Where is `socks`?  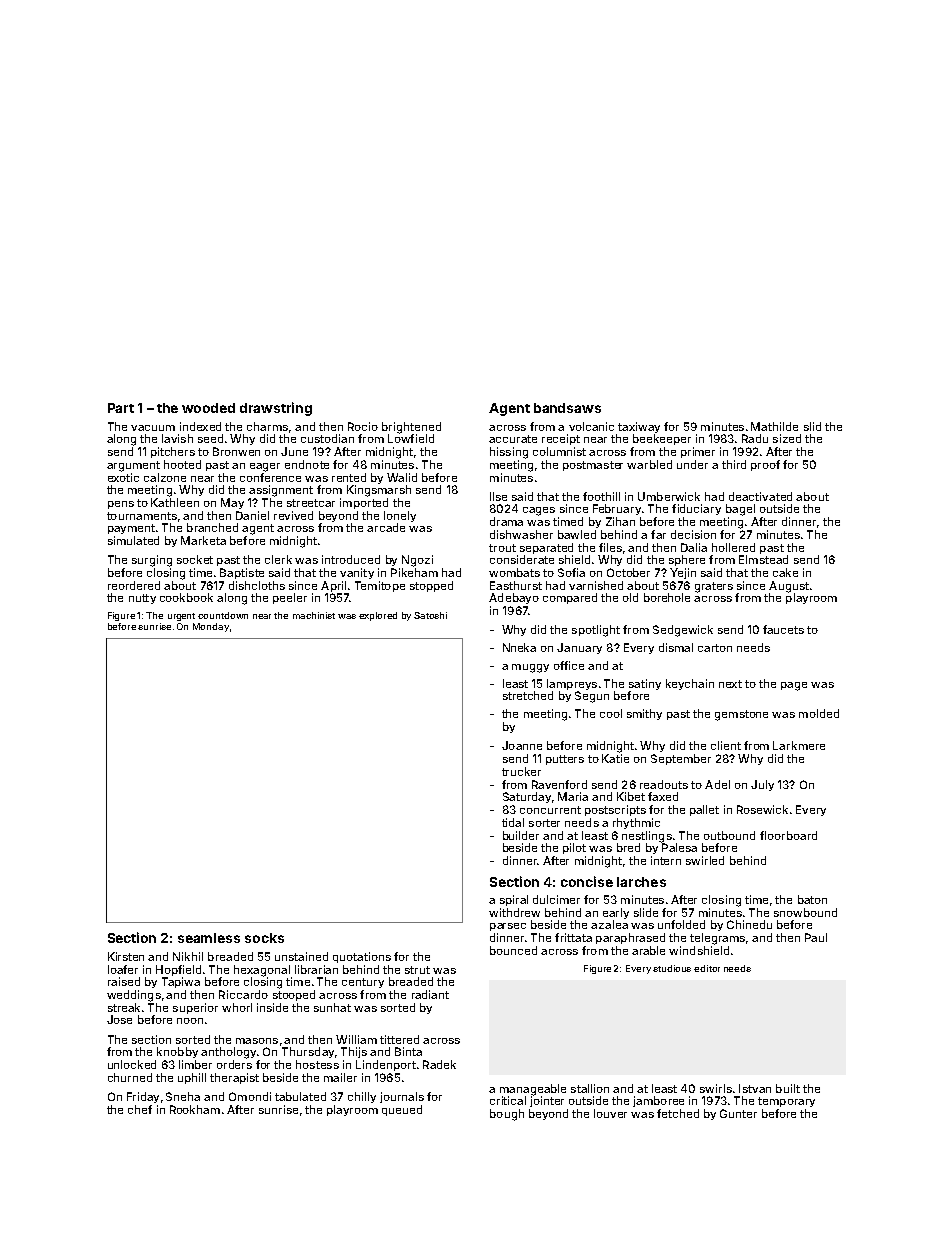
socks is located at coordinates (264, 938).
